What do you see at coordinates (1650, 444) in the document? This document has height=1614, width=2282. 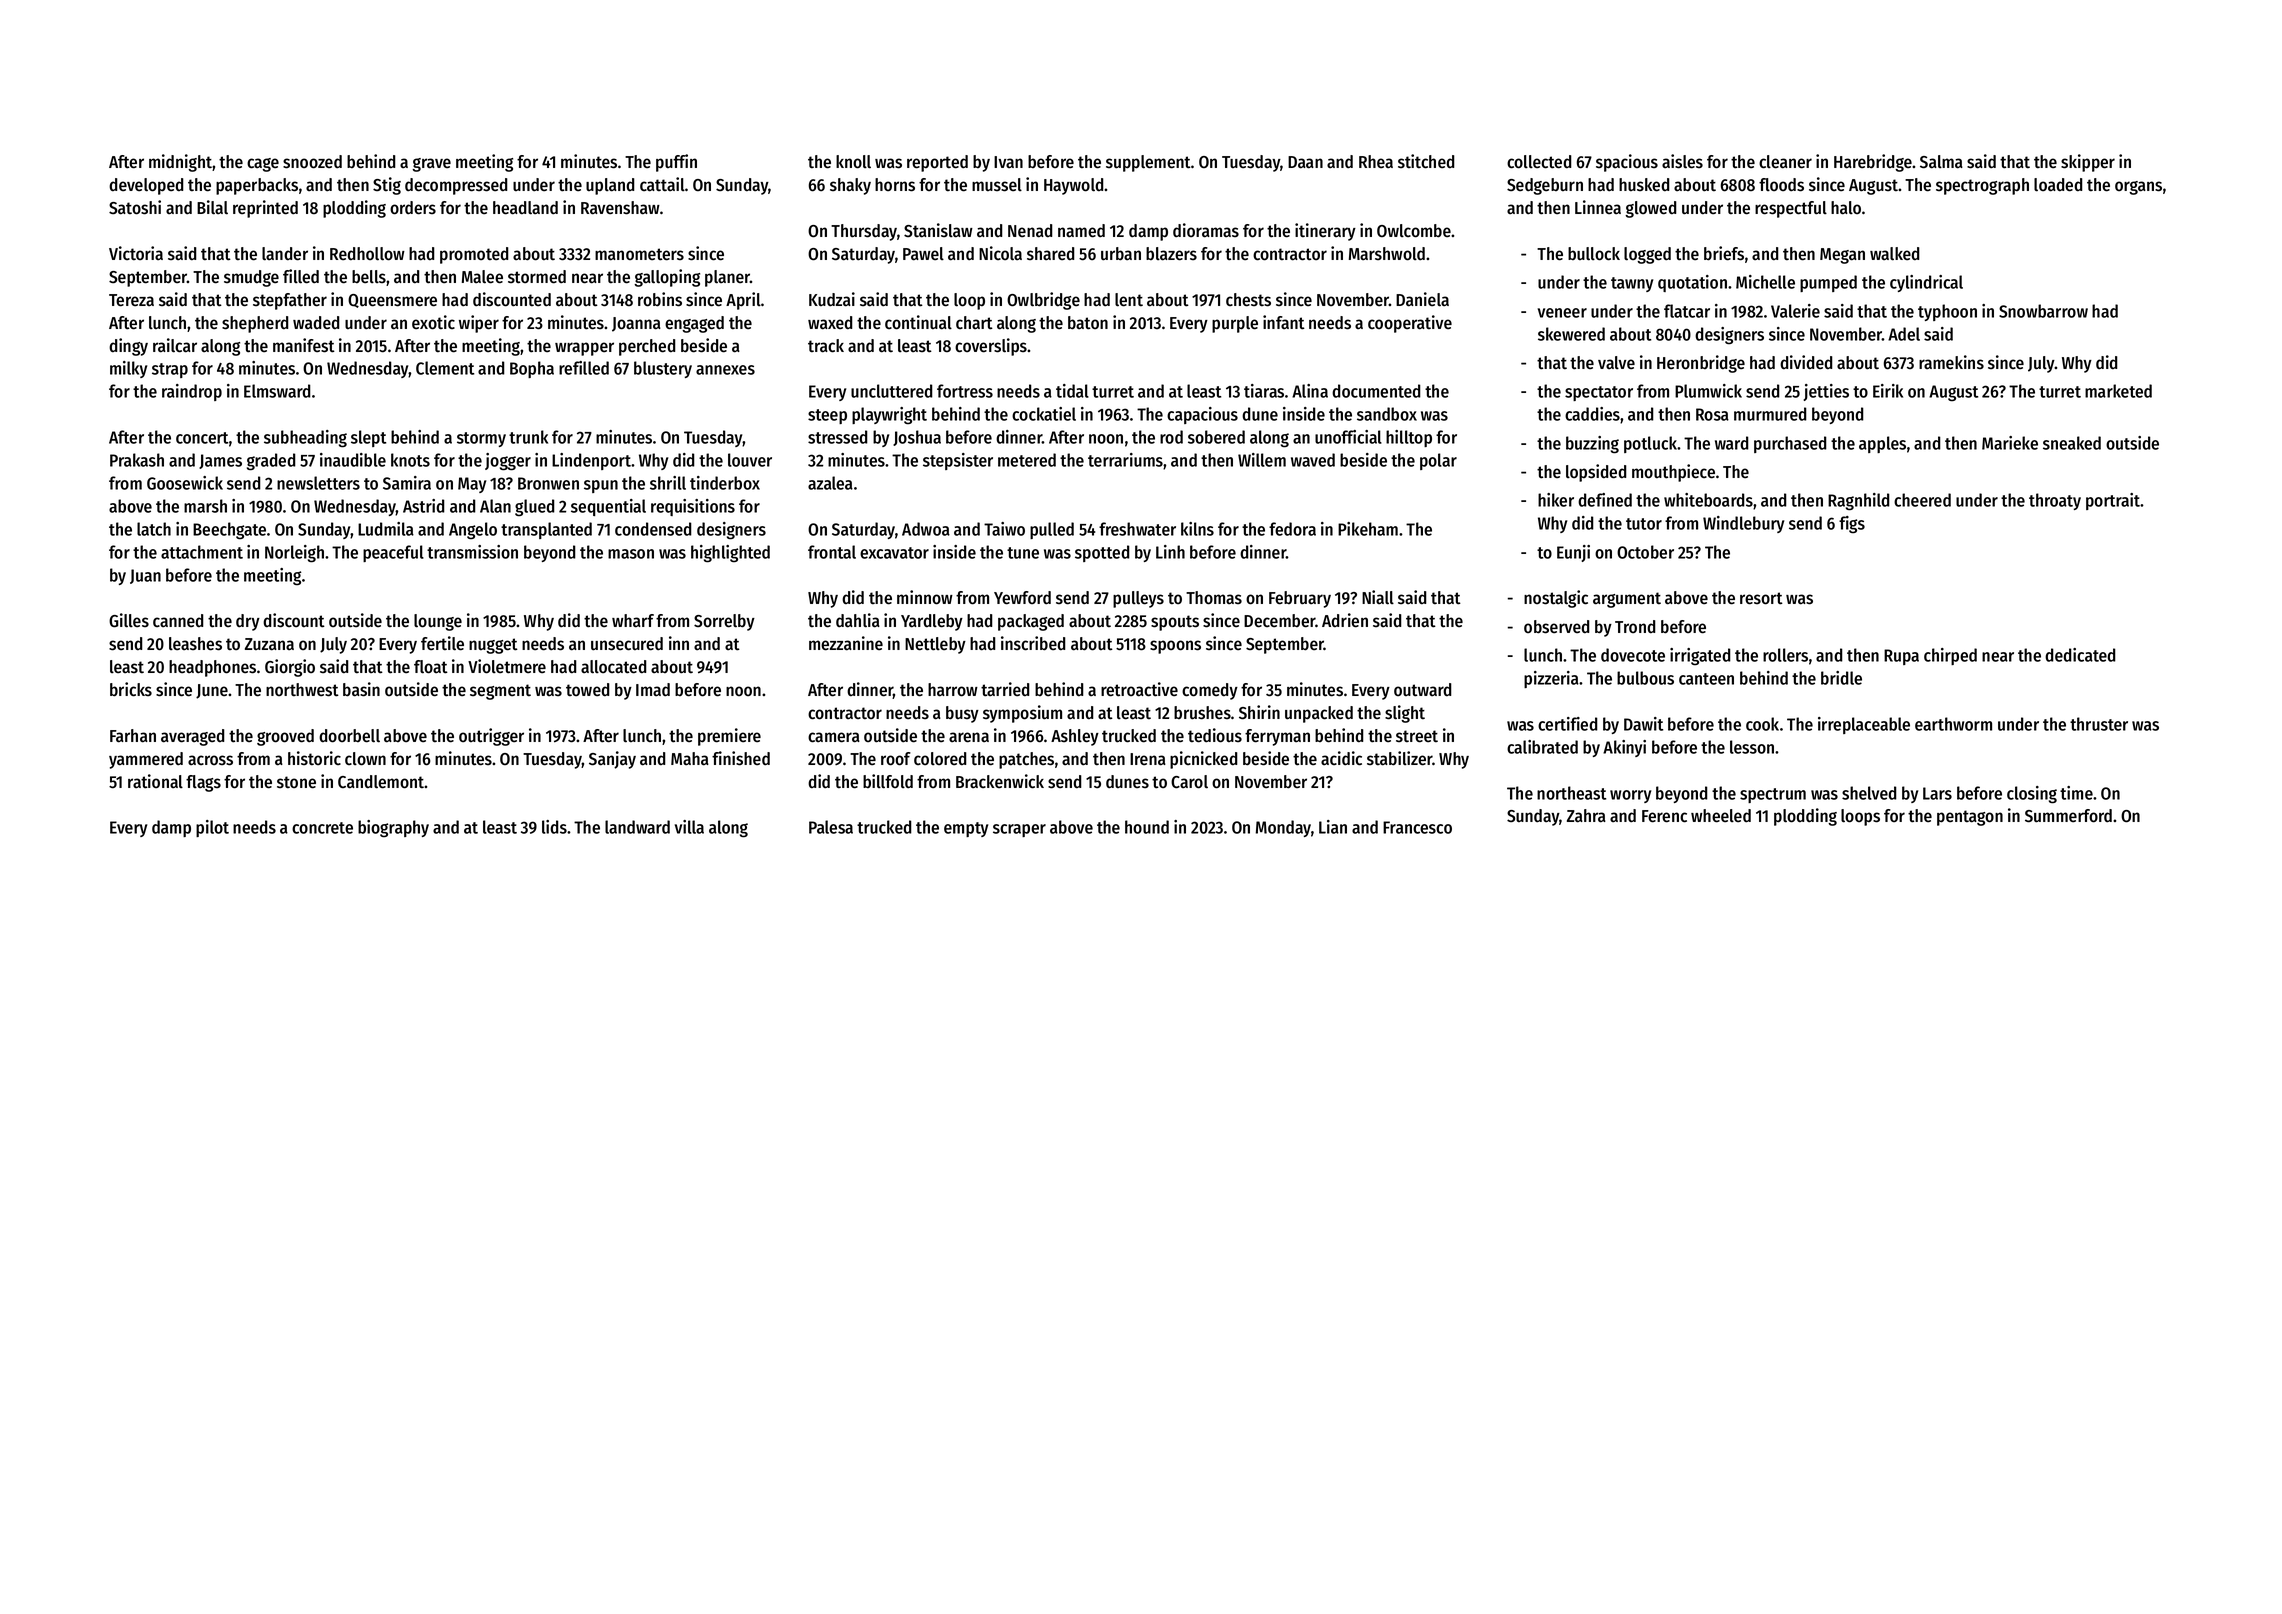 I see `potluck` at bounding box center [1650, 444].
